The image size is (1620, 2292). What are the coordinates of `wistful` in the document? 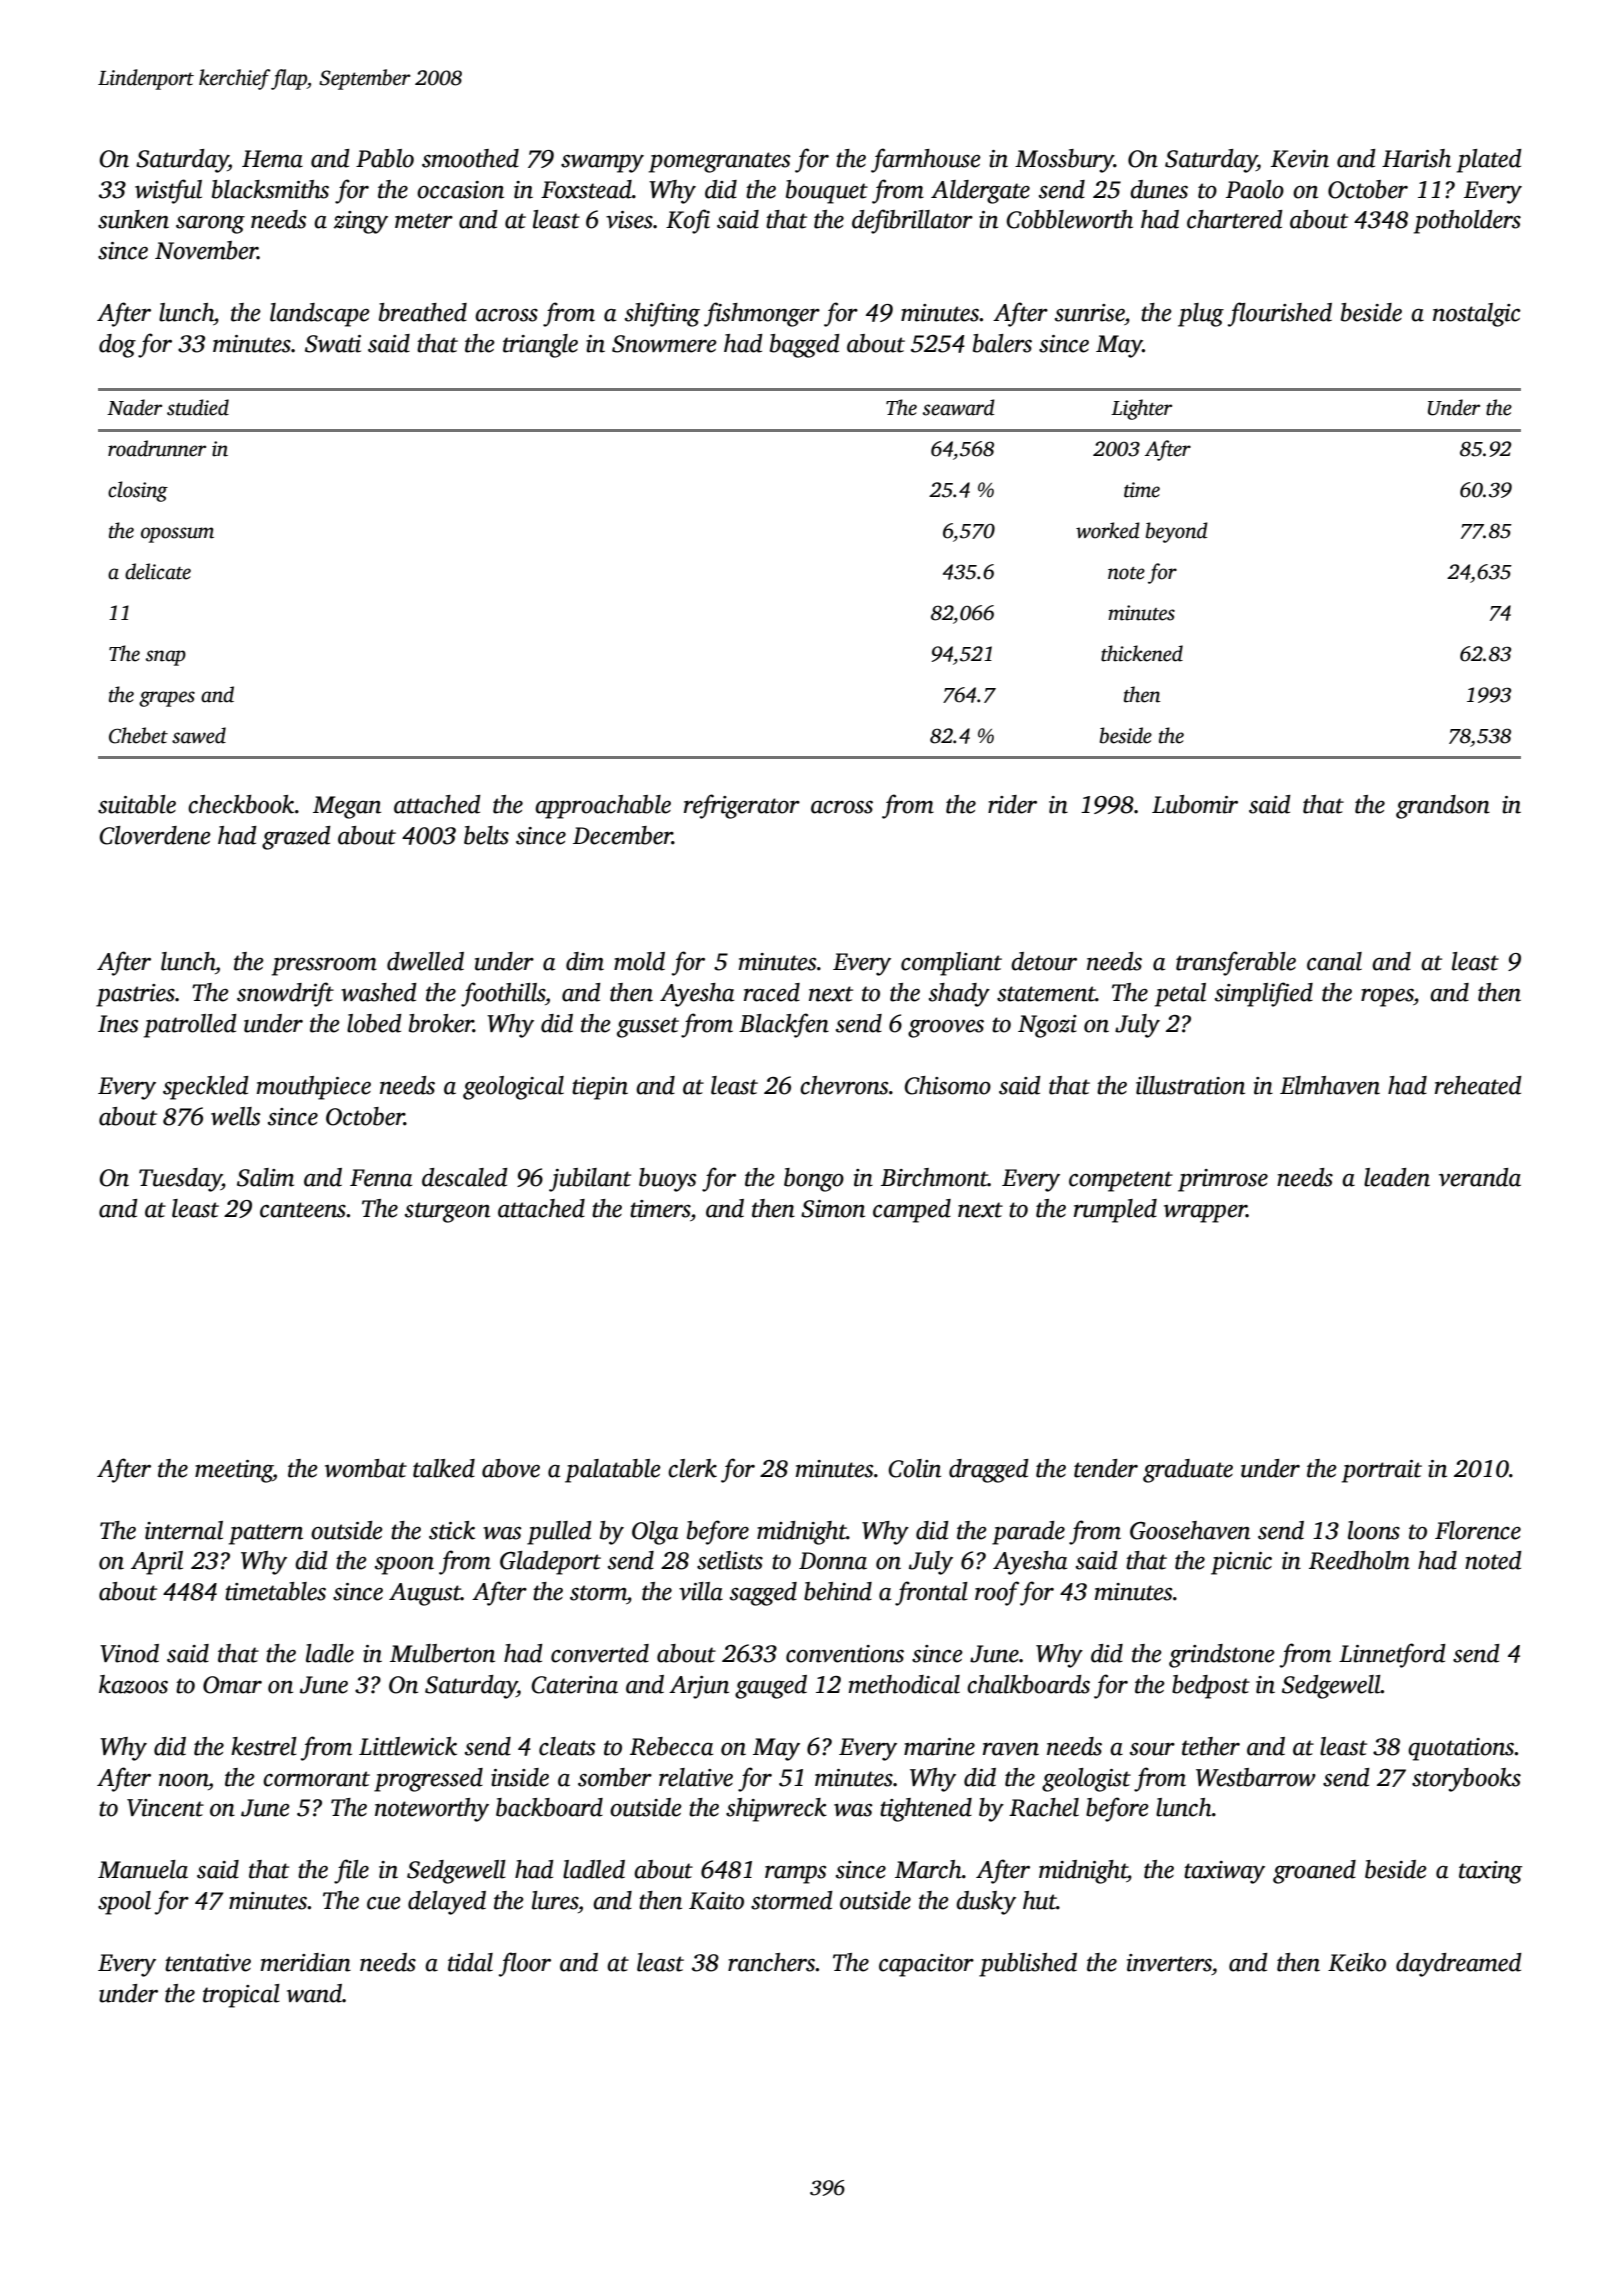 It's located at (168, 191).
